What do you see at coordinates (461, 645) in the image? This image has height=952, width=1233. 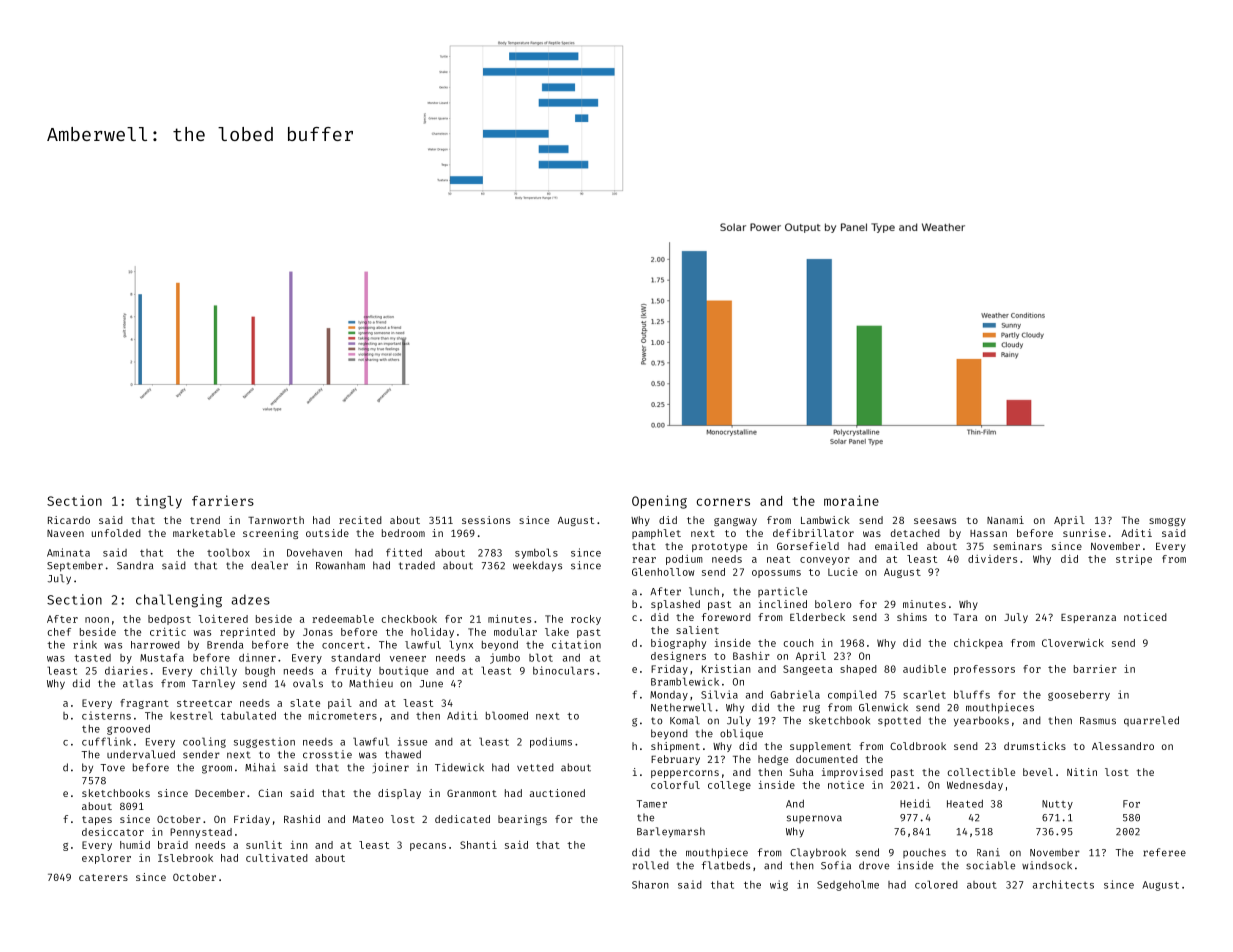 I see `lynx` at bounding box center [461, 645].
